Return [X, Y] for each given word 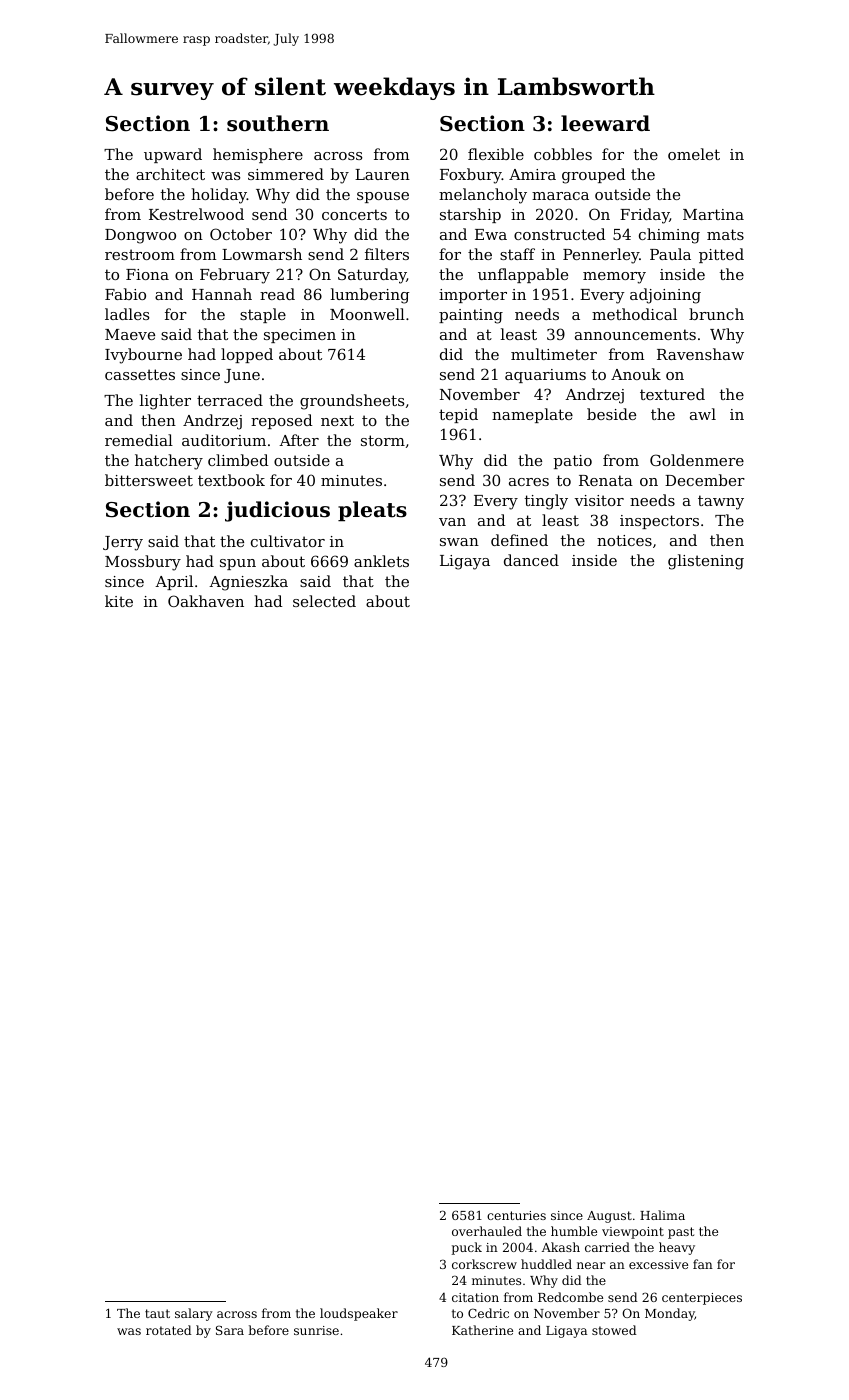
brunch [716, 314]
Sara [230, 1330]
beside [611, 414]
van [452, 522]
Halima [662, 1215]
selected [324, 601]
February [235, 276]
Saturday [372, 276]
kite [119, 601]
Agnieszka [248, 583]
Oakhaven [206, 601]
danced [531, 560]
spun [238, 564]
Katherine [482, 1330]
